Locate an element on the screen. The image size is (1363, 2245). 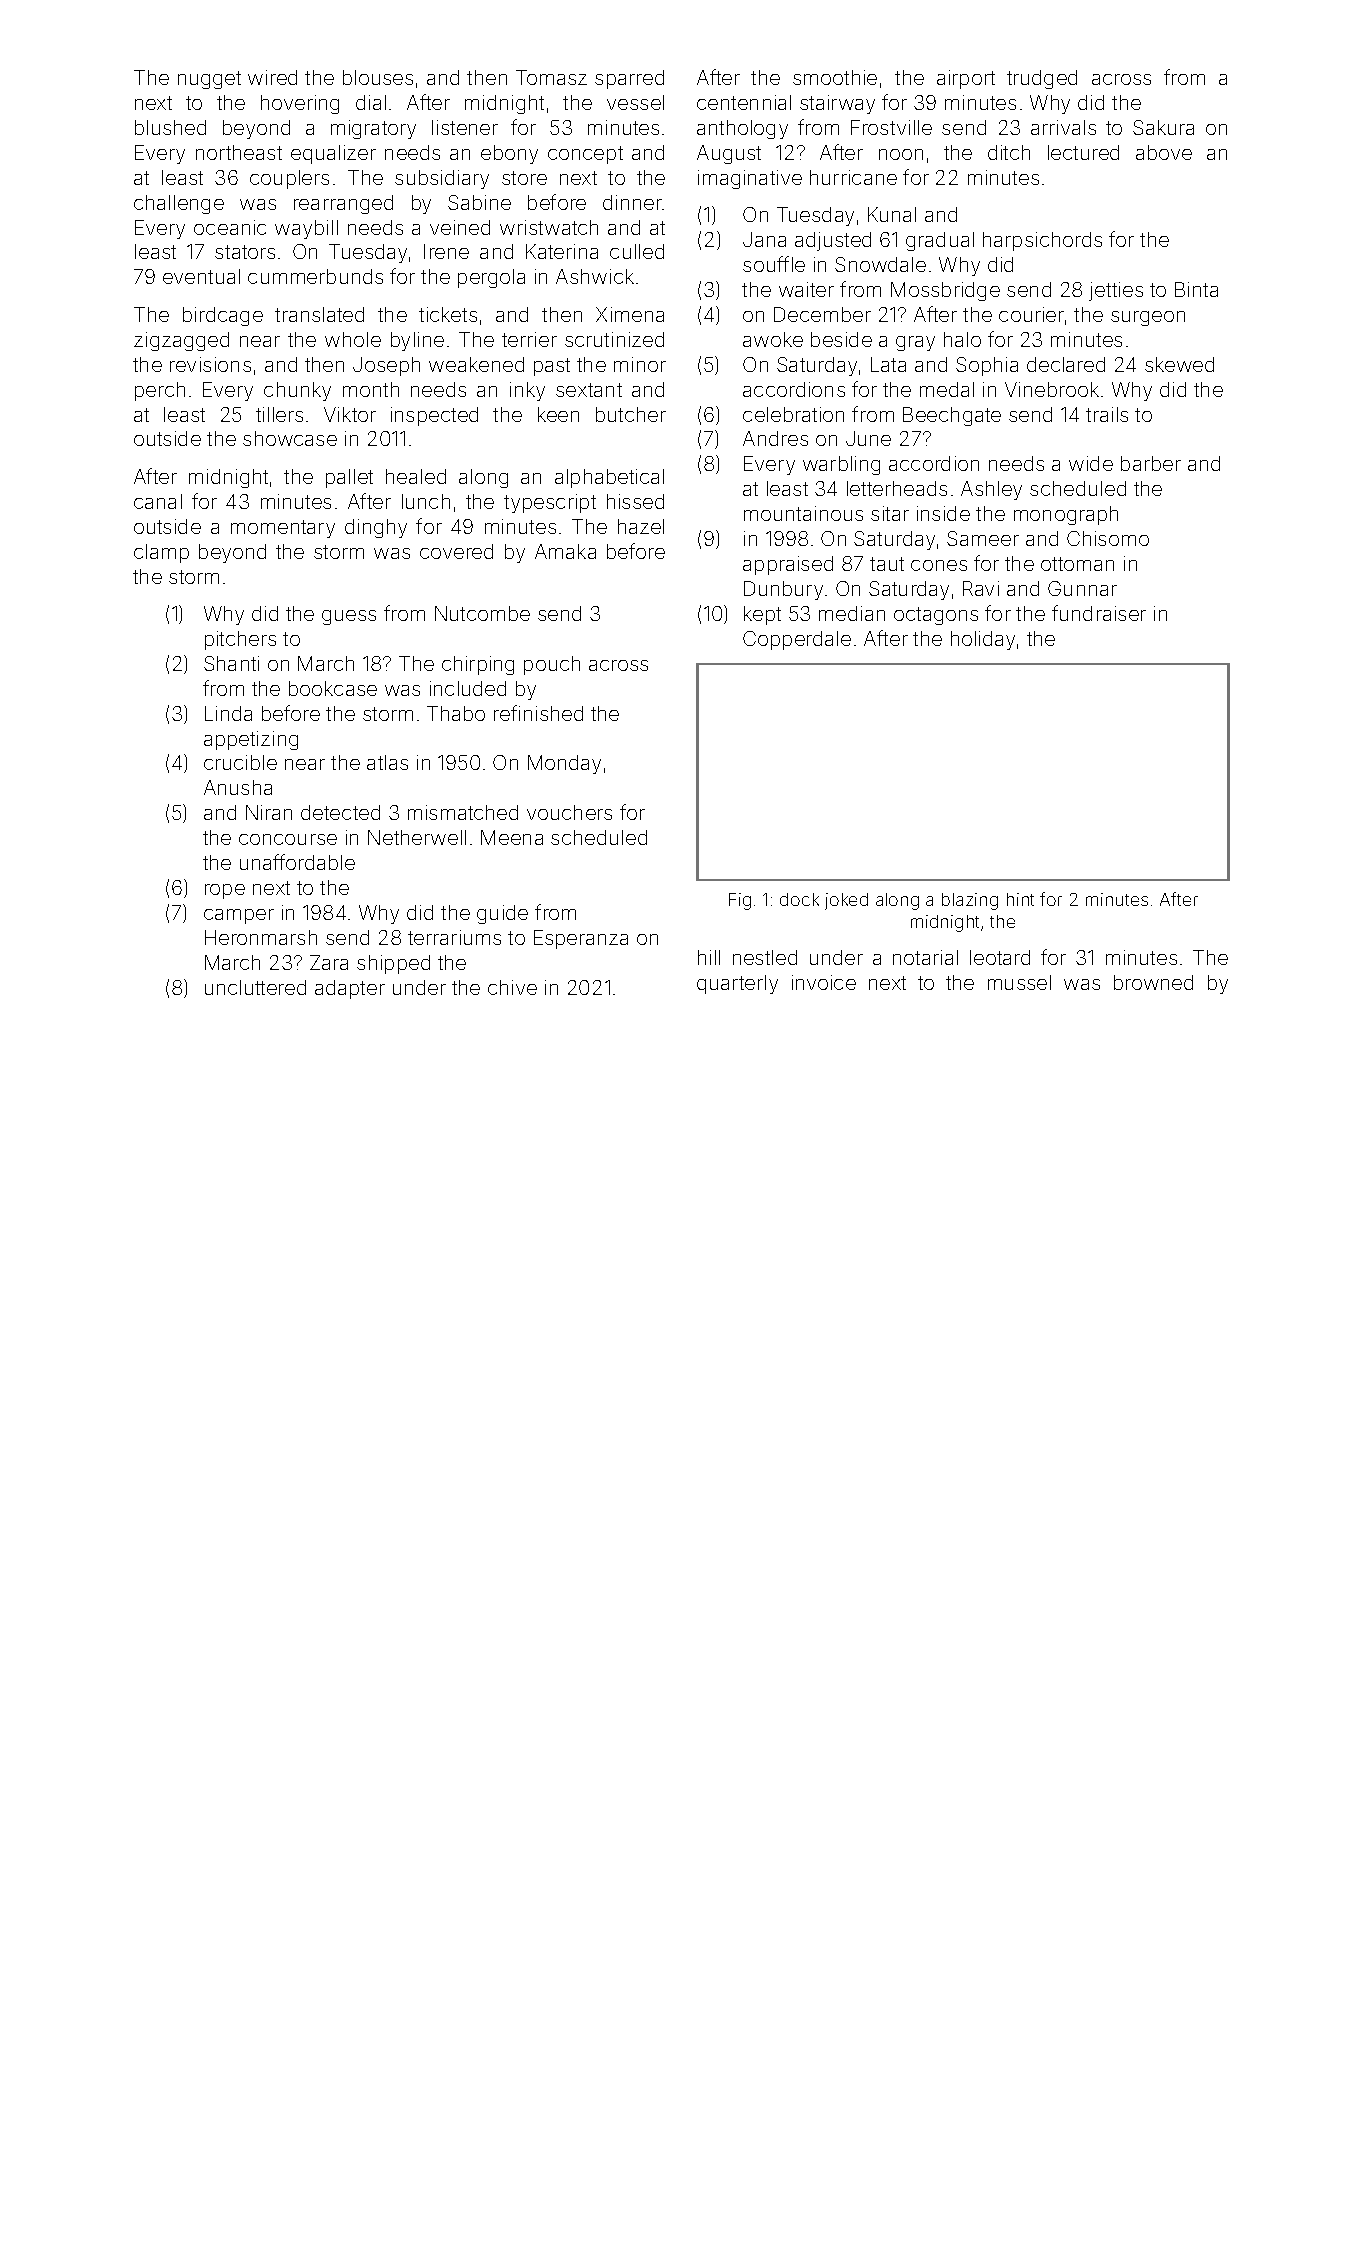
pouch is located at coordinates (552, 665).
